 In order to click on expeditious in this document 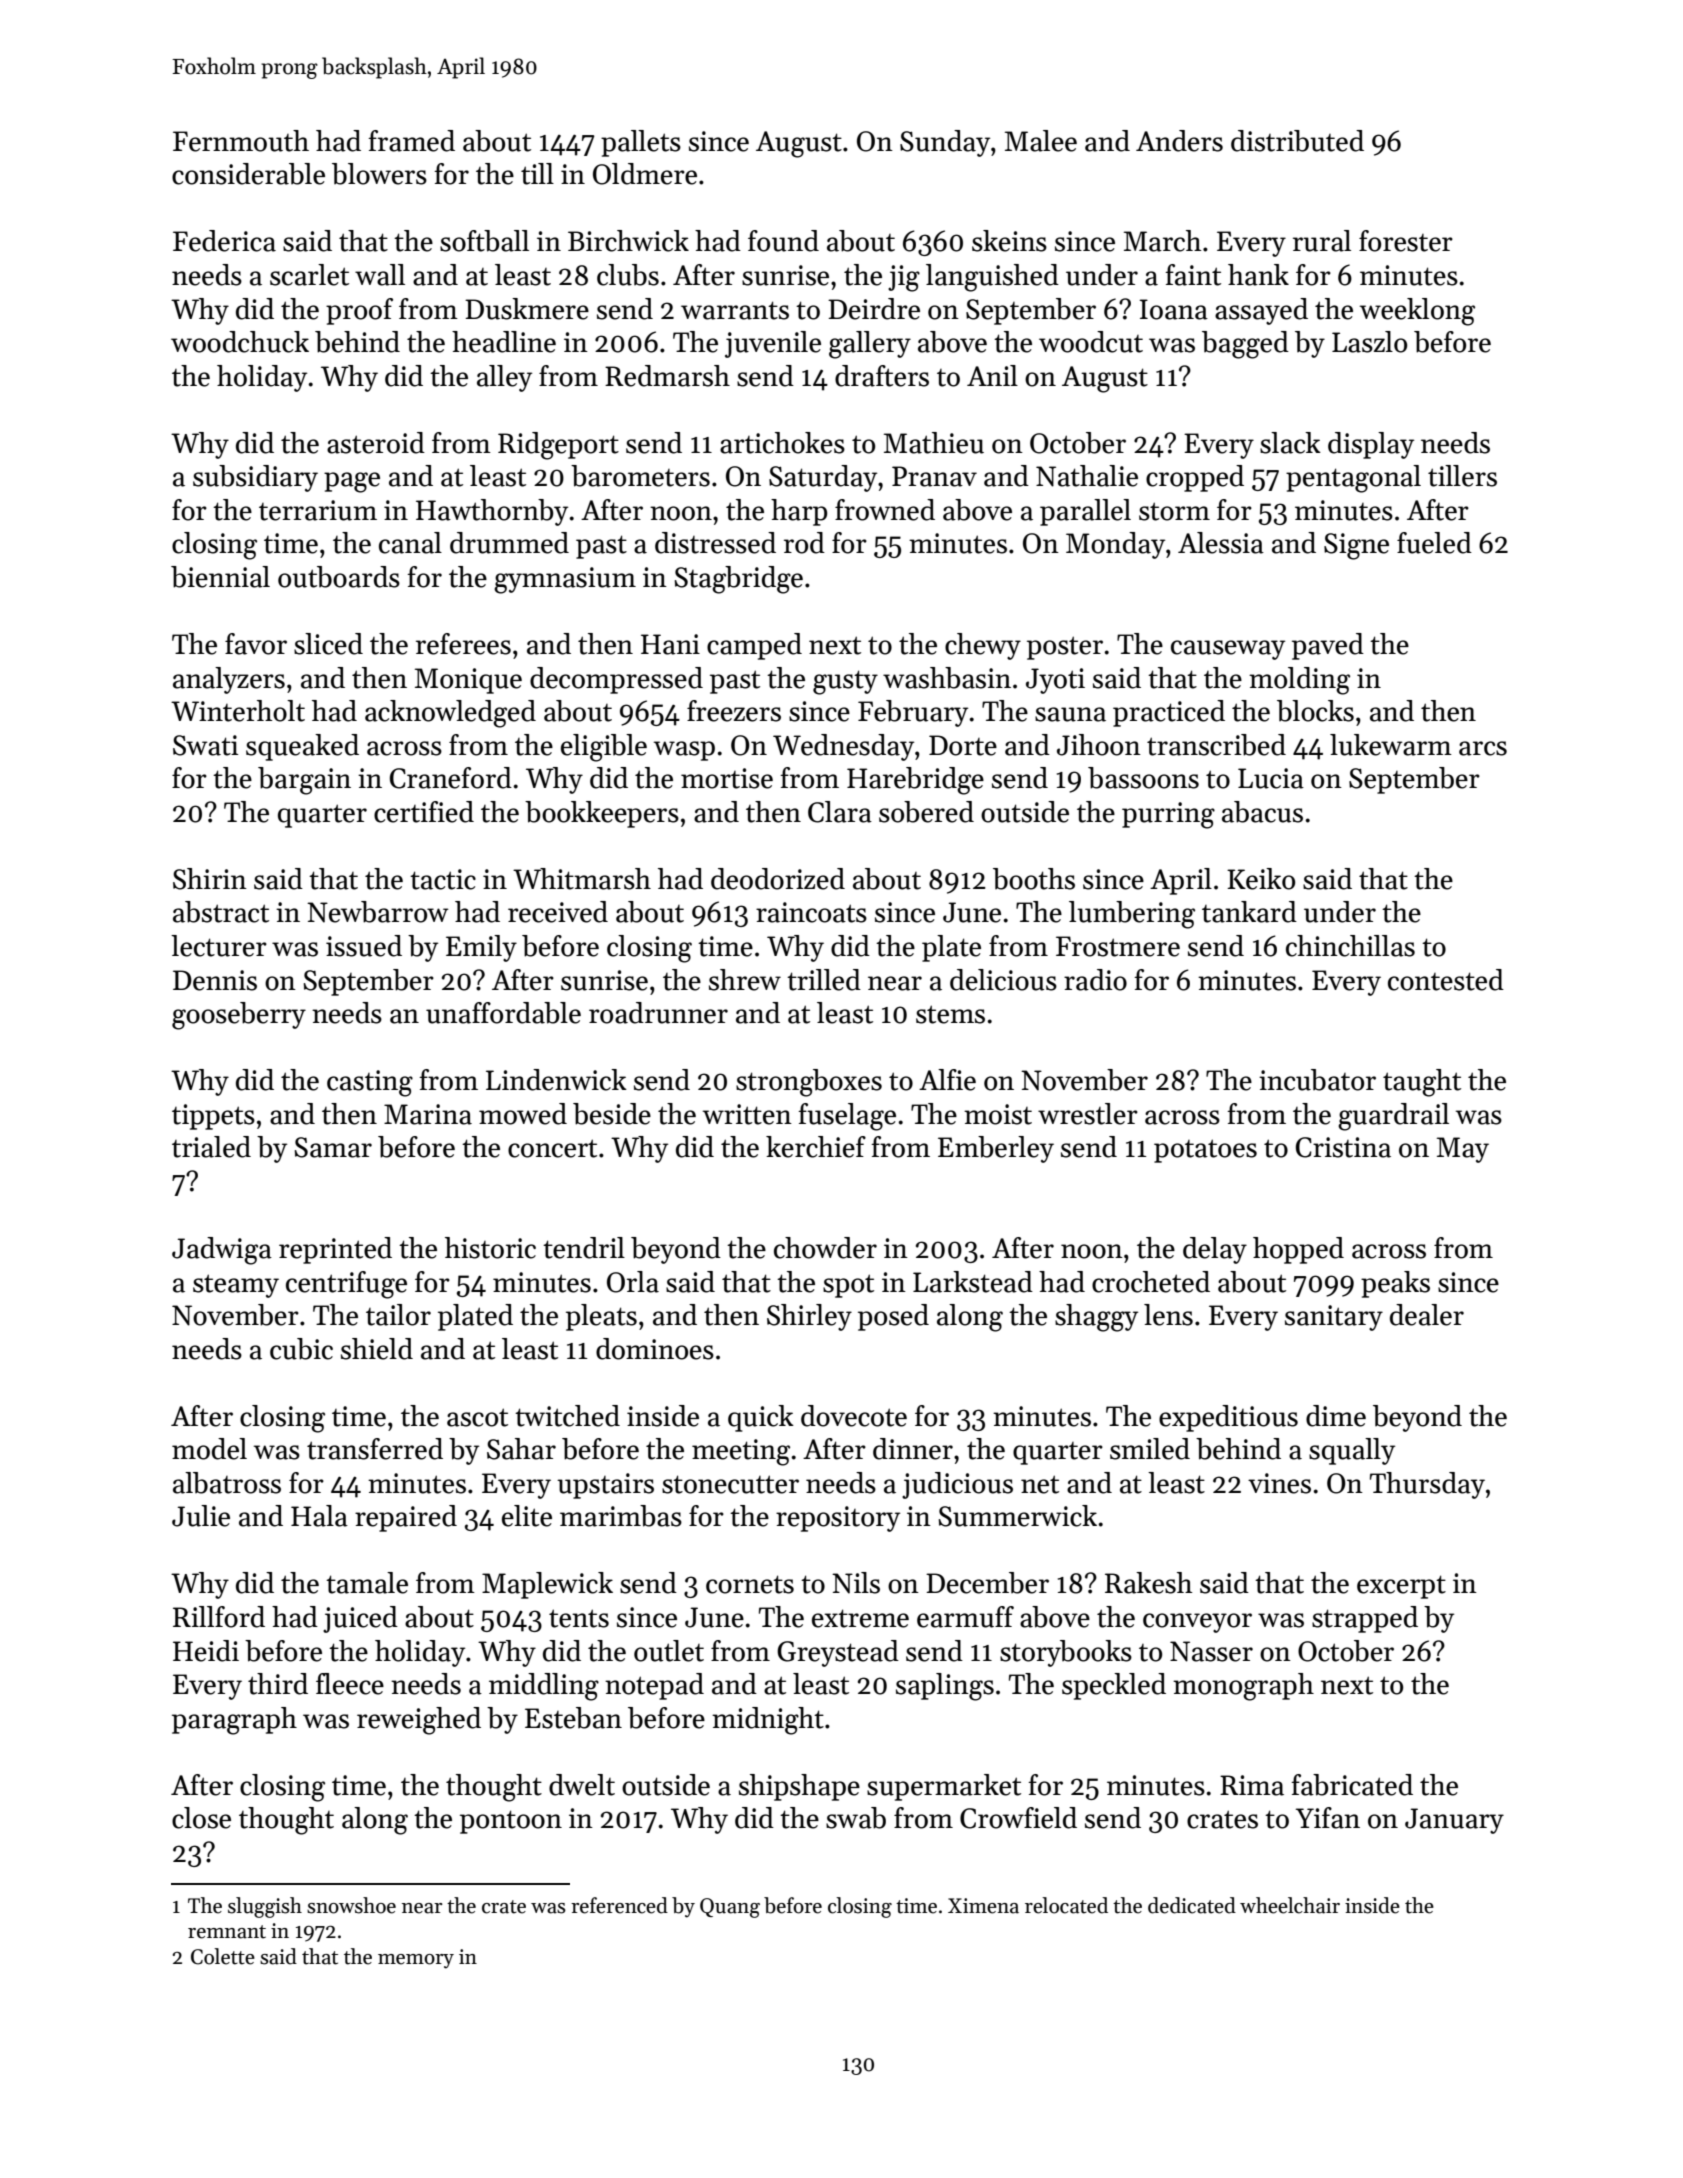, I will do `click(1228, 1418)`.
